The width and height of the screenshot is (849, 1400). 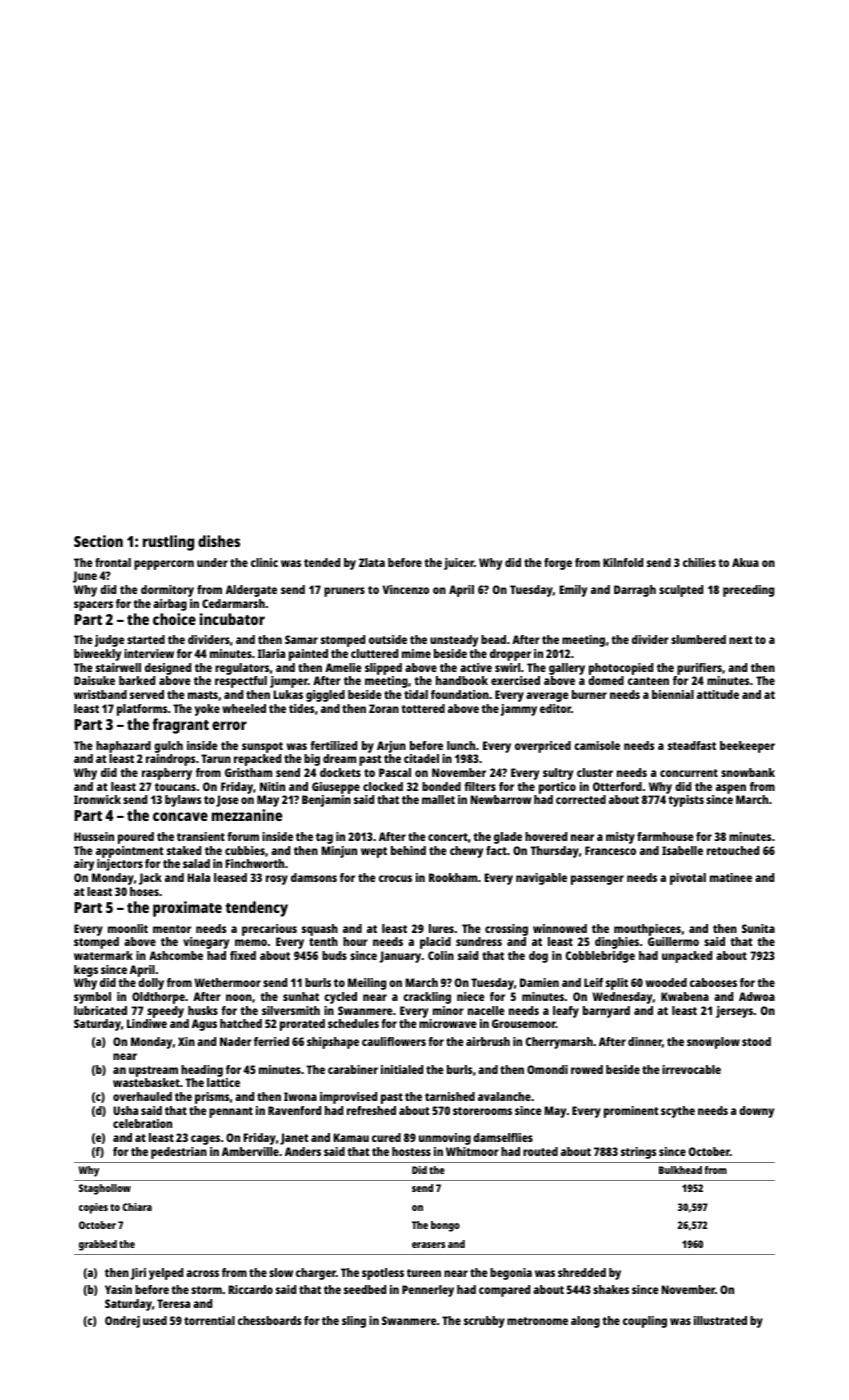 I want to click on dinner, so click(x=645, y=1041).
